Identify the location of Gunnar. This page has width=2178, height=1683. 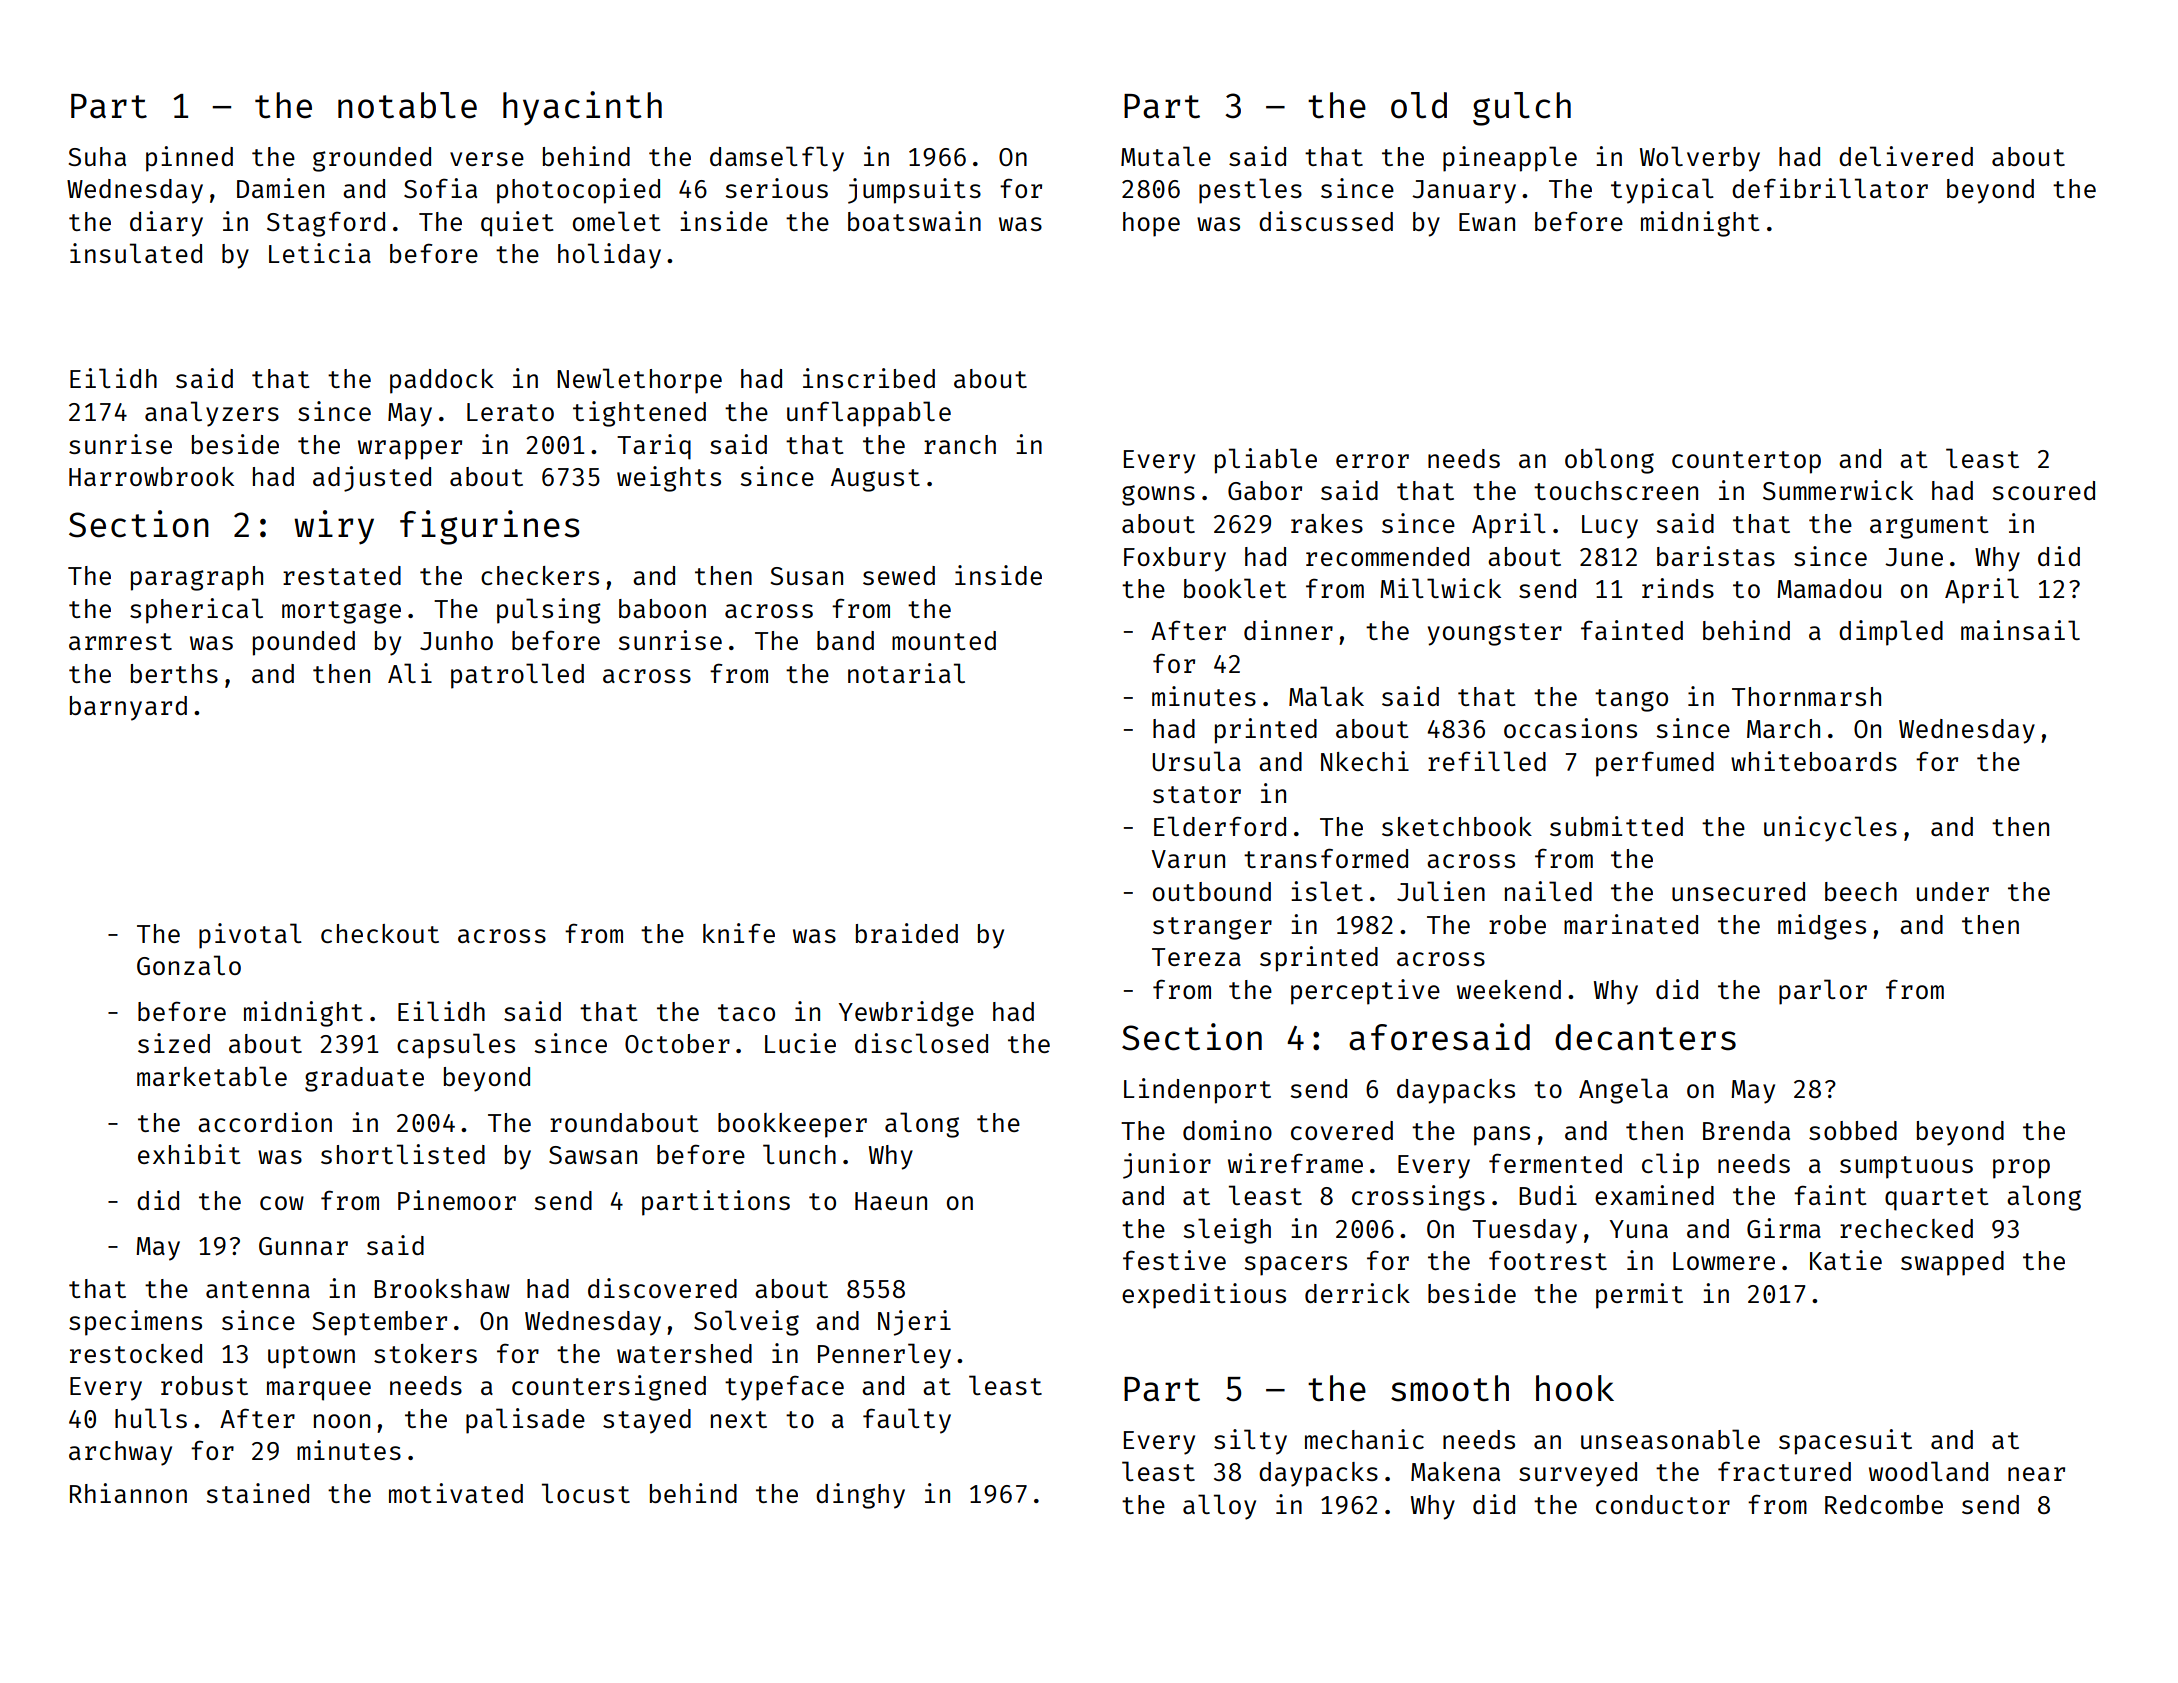
(303, 1246).
